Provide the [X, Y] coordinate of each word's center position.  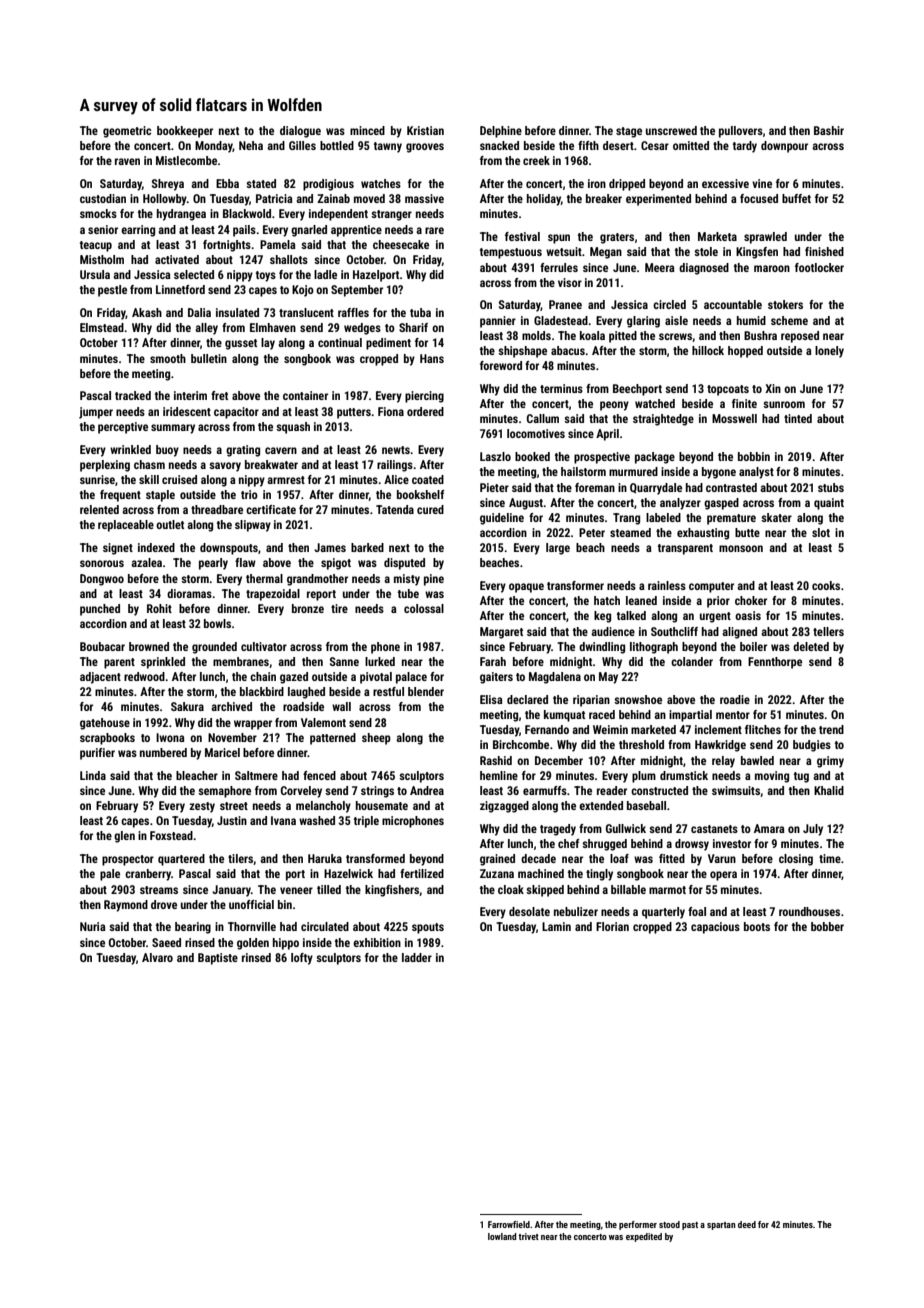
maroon [772, 268]
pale [110, 875]
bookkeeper [185, 132]
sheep [376, 739]
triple [366, 822]
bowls [217, 623]
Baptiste [218, 959]
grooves [425, 148]
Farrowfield [509, 1224]
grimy [830, 762]
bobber [827, 926]
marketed [653, 729]
